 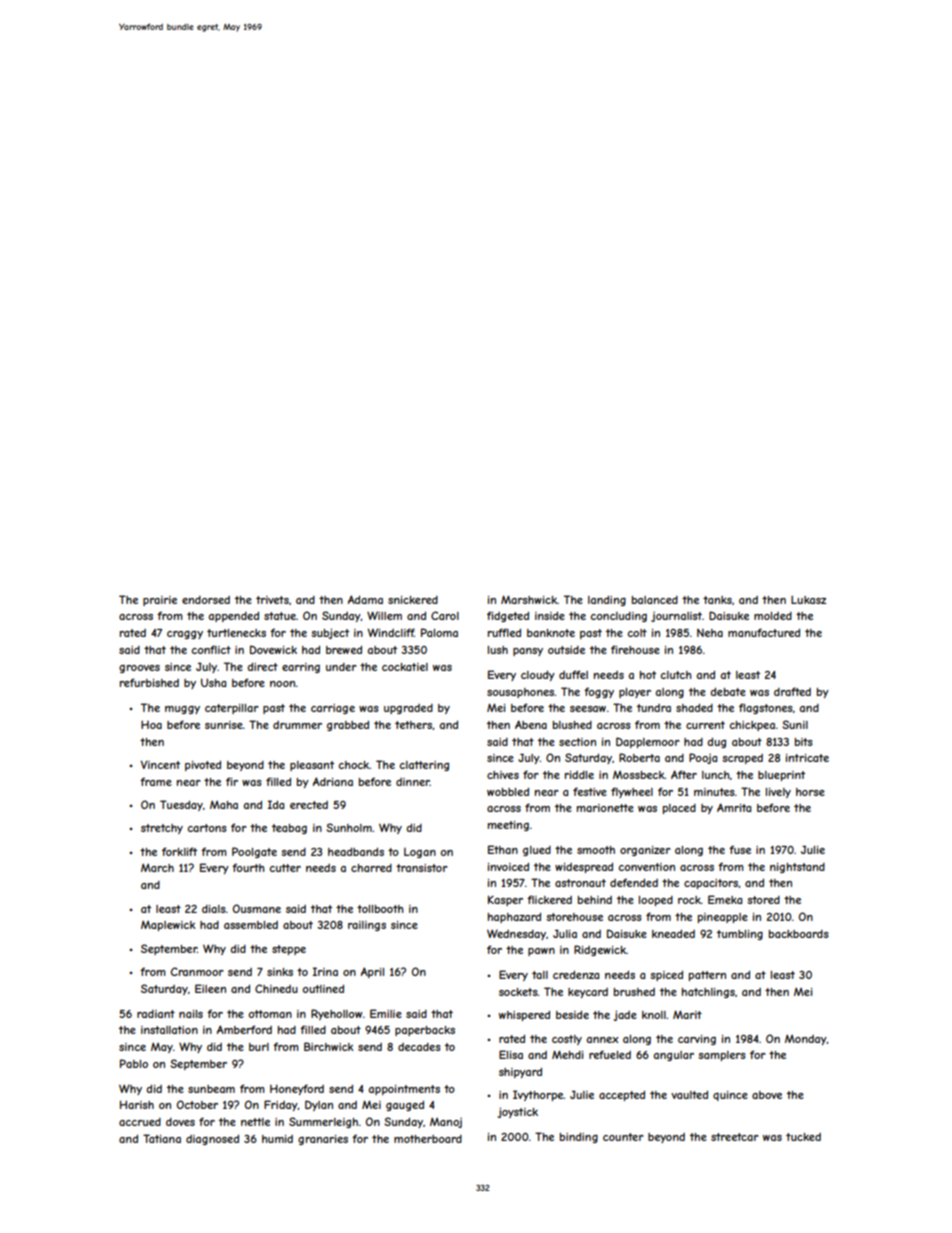 I want to click on hatchlings, so click(x=708, y=993).
